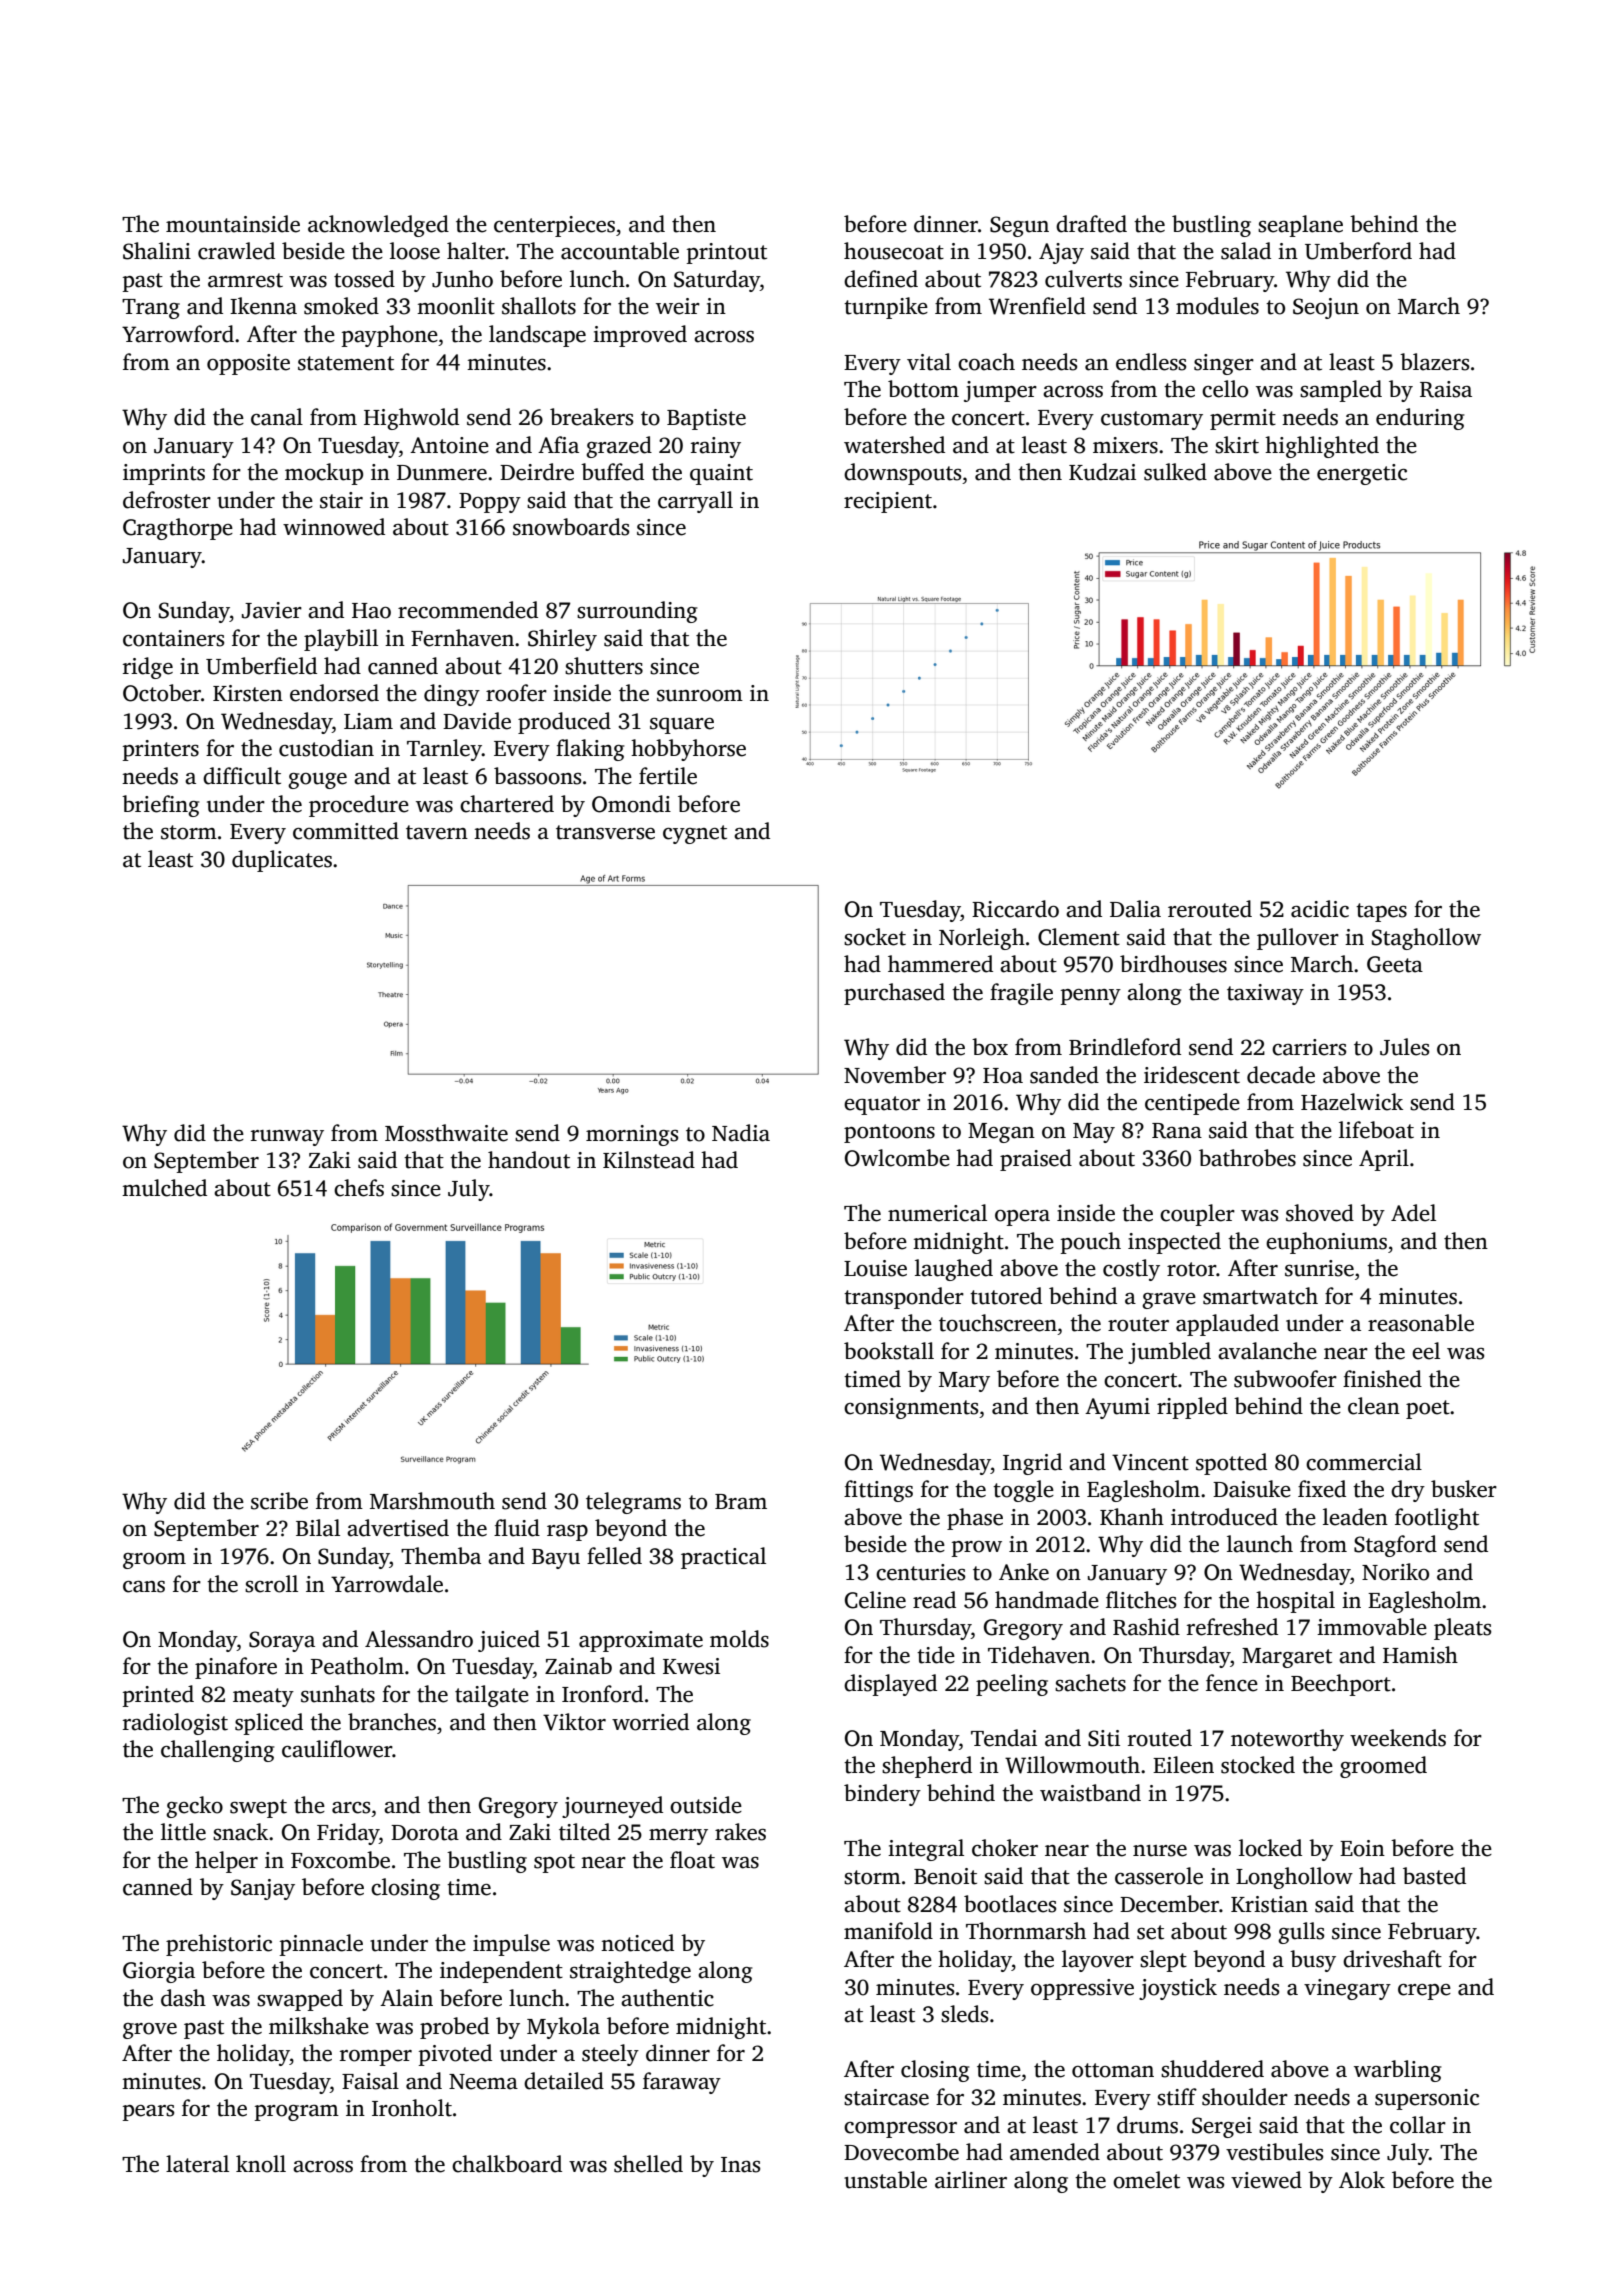 This image has height=2292, width=1620. Describe the element at coordinates (920, 1572) in the image. I see `centuries` at that location.
